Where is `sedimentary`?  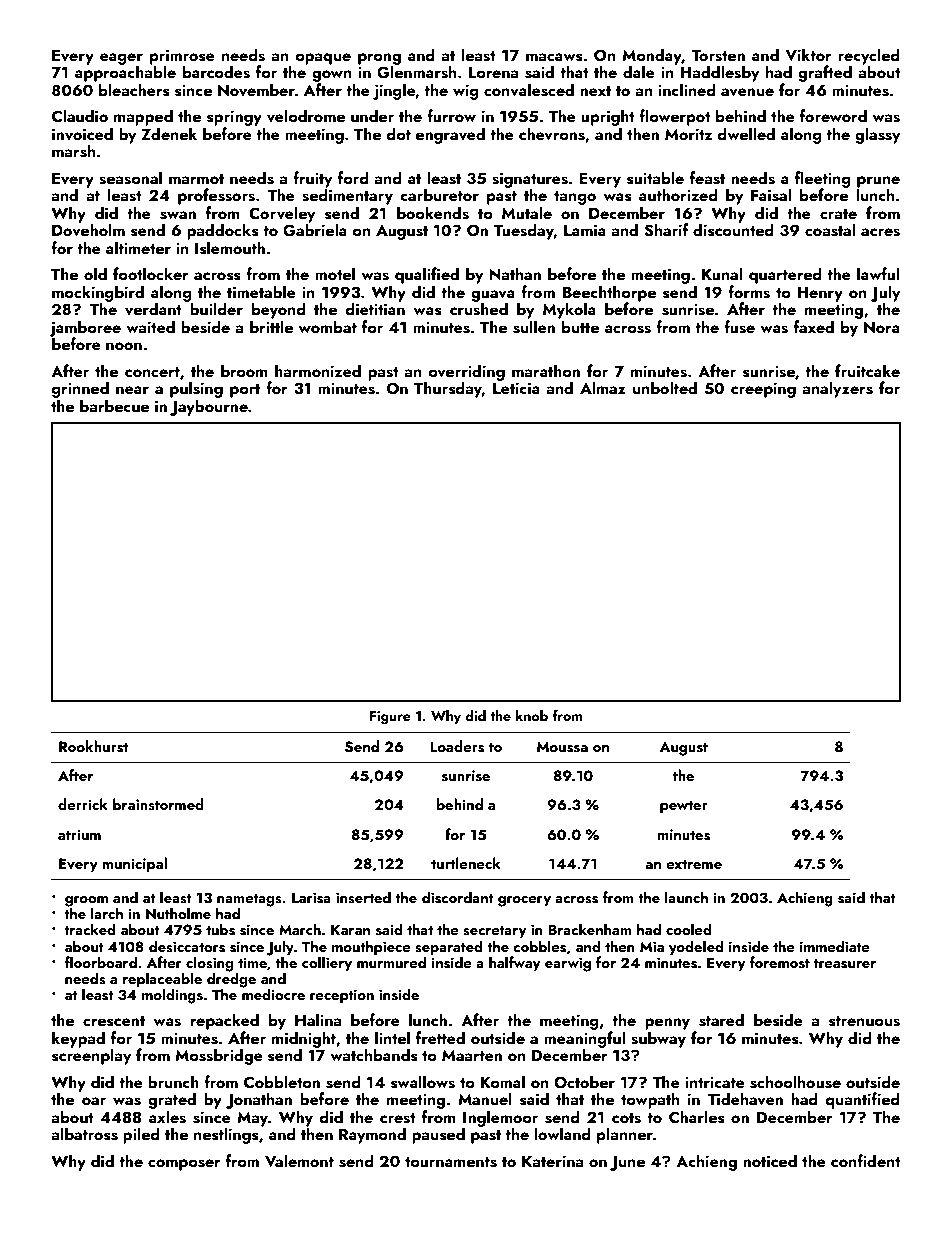
sedimentary is located at coordinates (347, 196).
